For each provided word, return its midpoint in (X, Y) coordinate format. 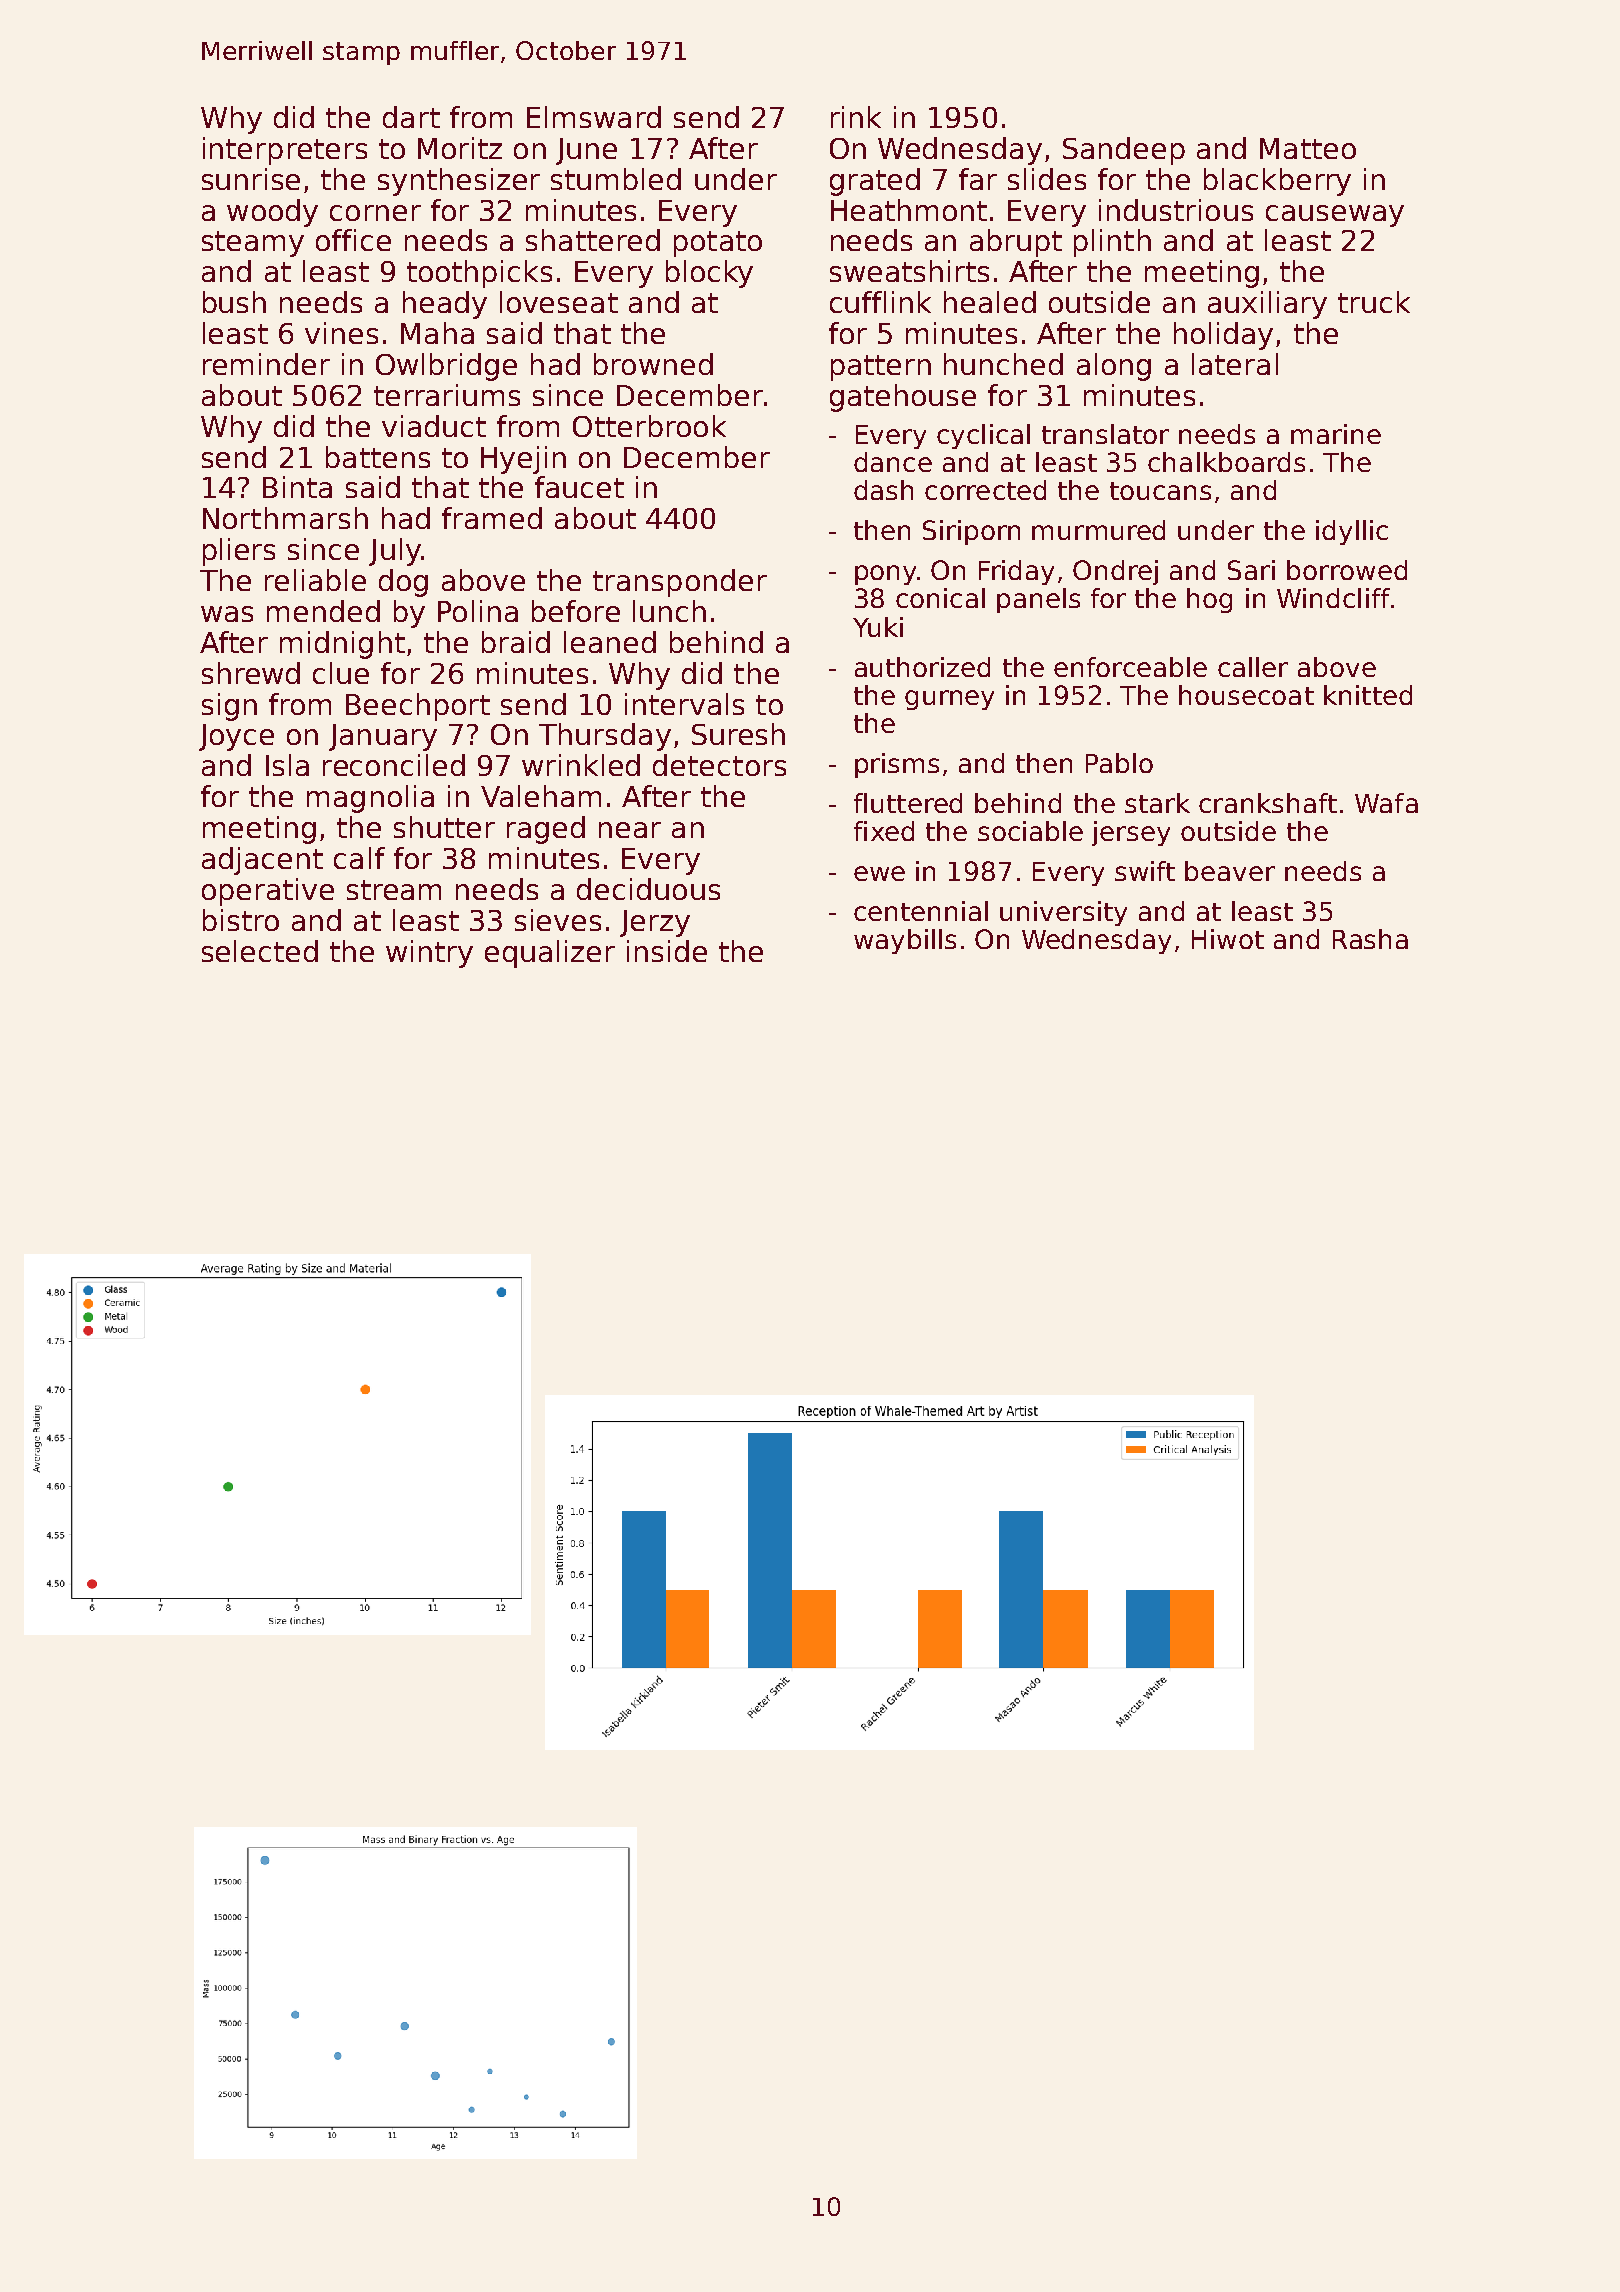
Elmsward (594, 117)
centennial (921, 911)
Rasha (1370, 939)
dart (411, 117)
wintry (429, 954)
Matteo (1308, 148)
